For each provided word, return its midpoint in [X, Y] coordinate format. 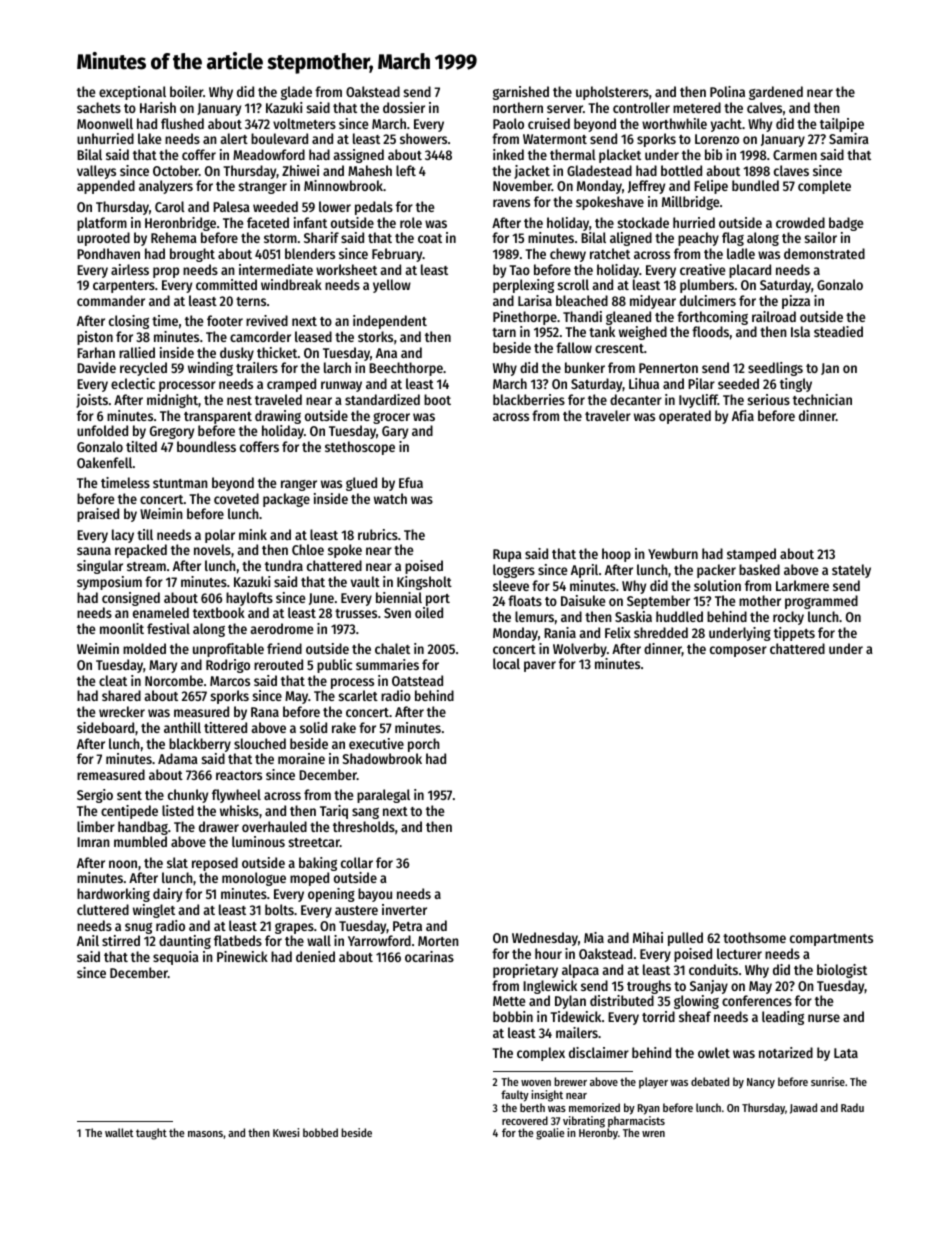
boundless [206, 446]
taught [151, 1134]
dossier [404, 107]
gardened [776, 93]
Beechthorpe [406, 369]
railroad [774, 316]
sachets [99, 107]
